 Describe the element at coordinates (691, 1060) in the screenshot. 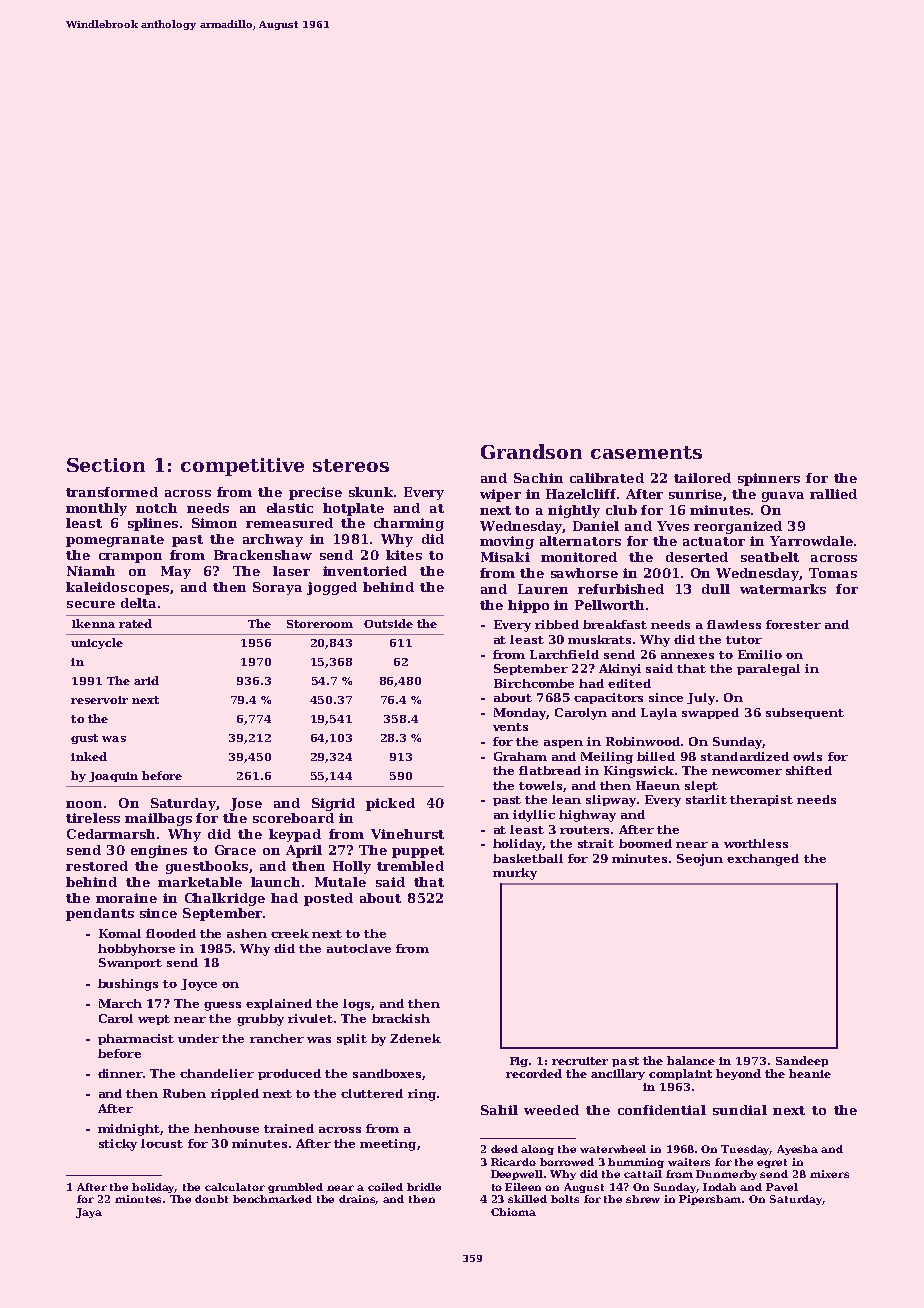

I see `balance` at that location.
